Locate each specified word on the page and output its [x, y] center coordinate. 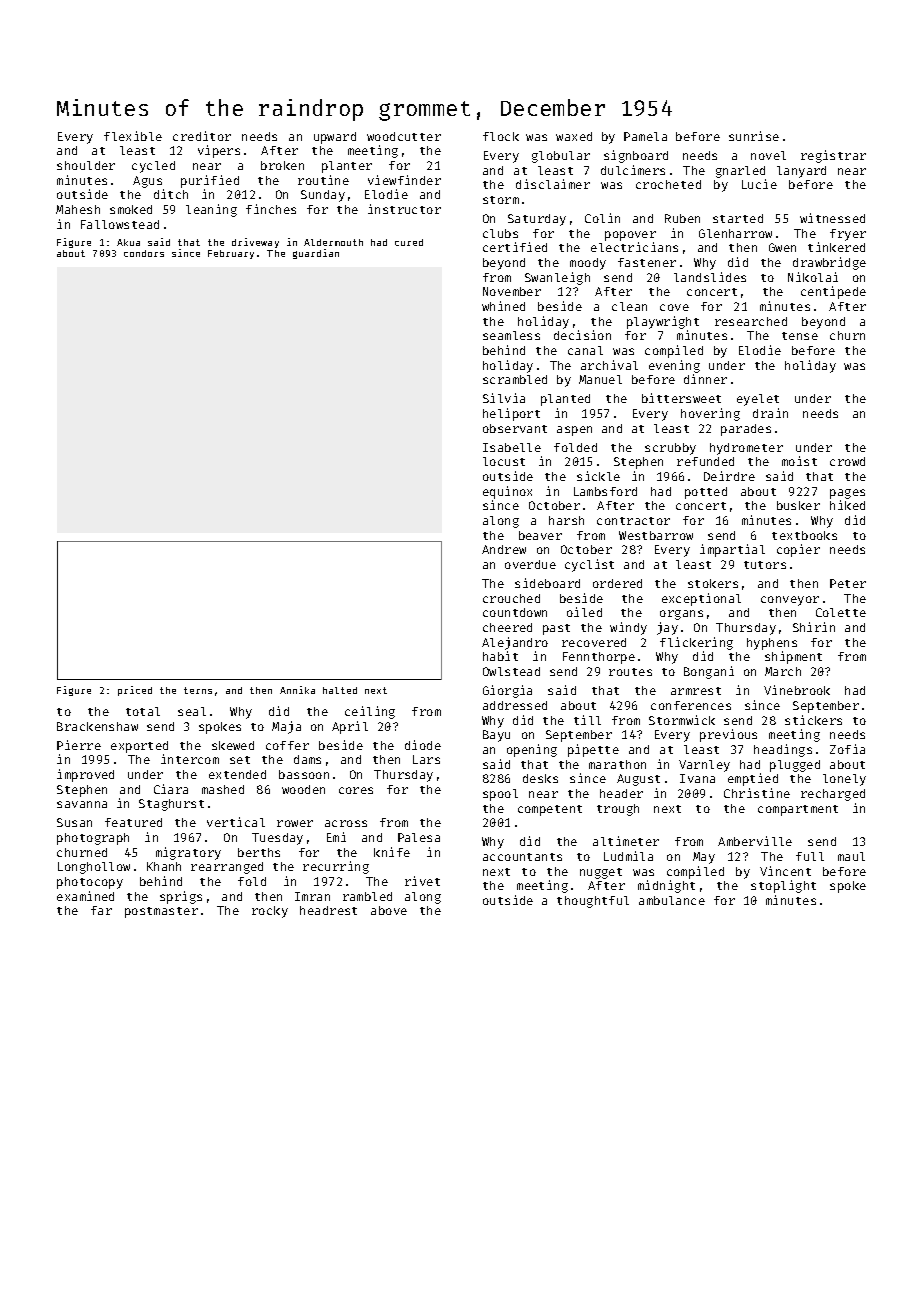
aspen [574, 431]
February [231, 254]
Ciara [171, 789]
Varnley [704, 766]
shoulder [86, 165]
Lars [426, 759]
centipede [833, 292]
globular [561, 157]
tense [800, 336]
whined [503, 306]
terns [198, 690]
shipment [793, 657]
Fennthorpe [599, 658]
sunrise [754, 136]
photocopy [90, 883]
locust [504, 461]
